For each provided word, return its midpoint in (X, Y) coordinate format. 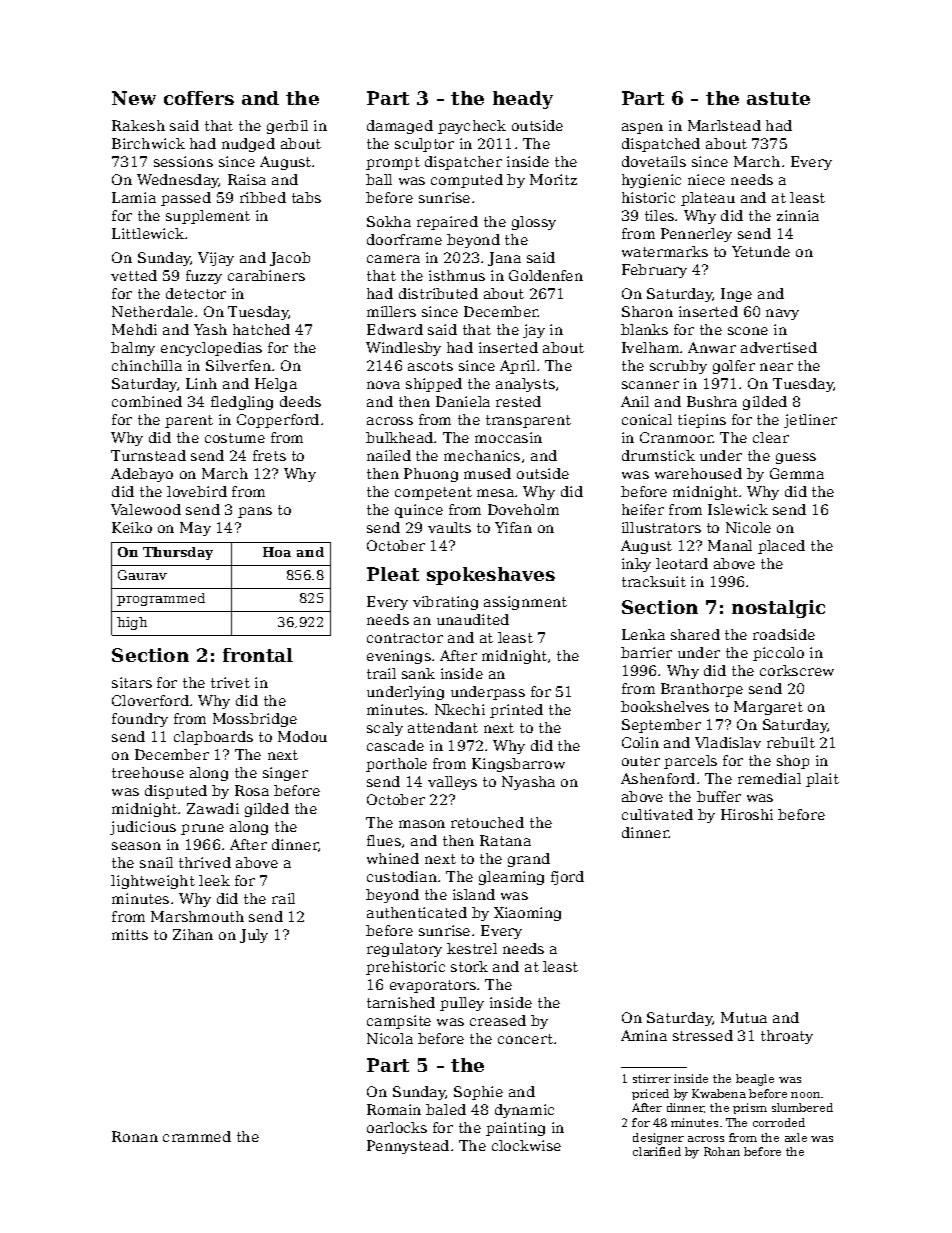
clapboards (213, 738)
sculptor (424, 145)
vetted (134, 275)
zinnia (798, 215)
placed (781, 547)
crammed (197, 1136)
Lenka (643, 634)
